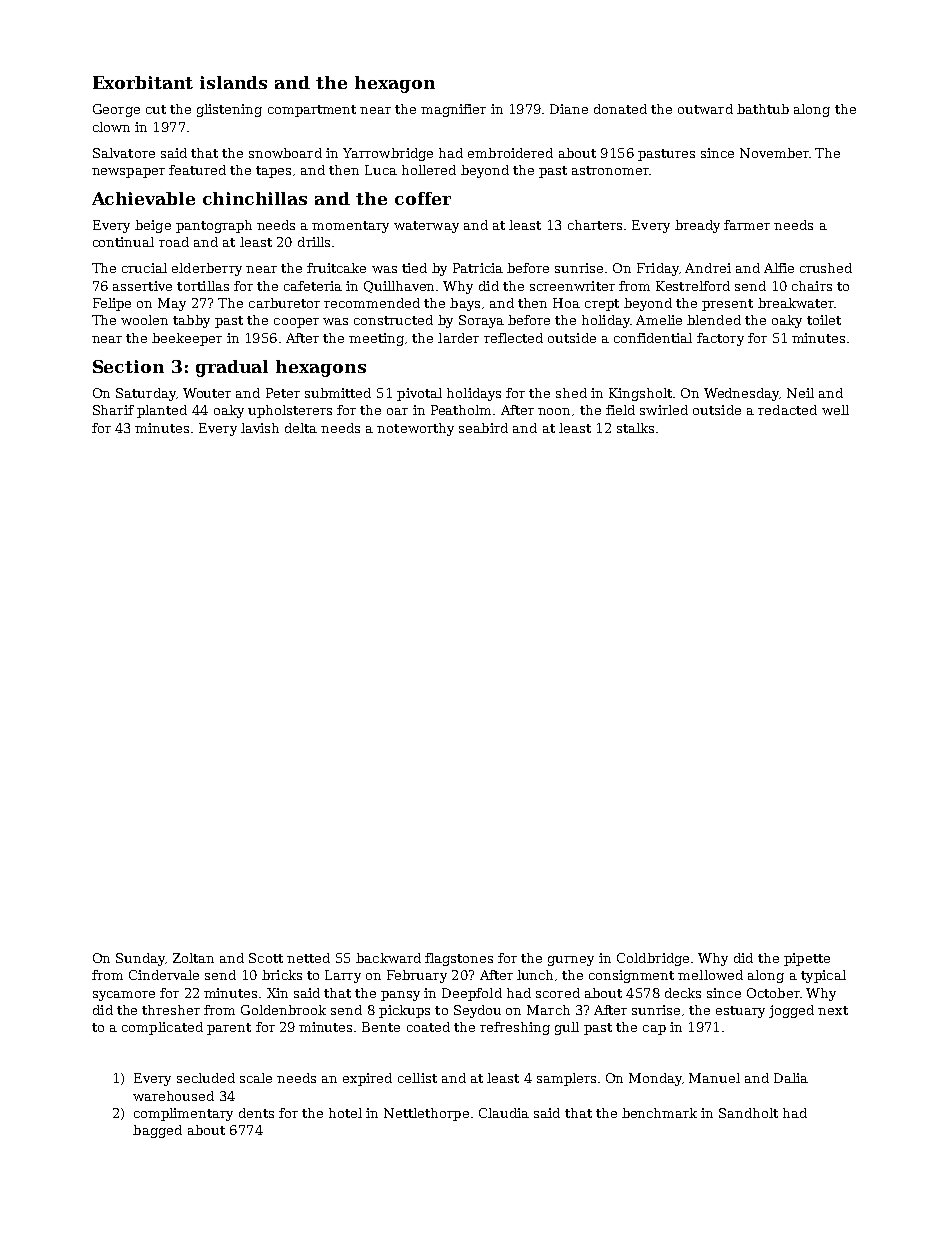  What do you see at coordinates (426, 227) in the document?
I see `waterway` at bounding box center [426, 227].
